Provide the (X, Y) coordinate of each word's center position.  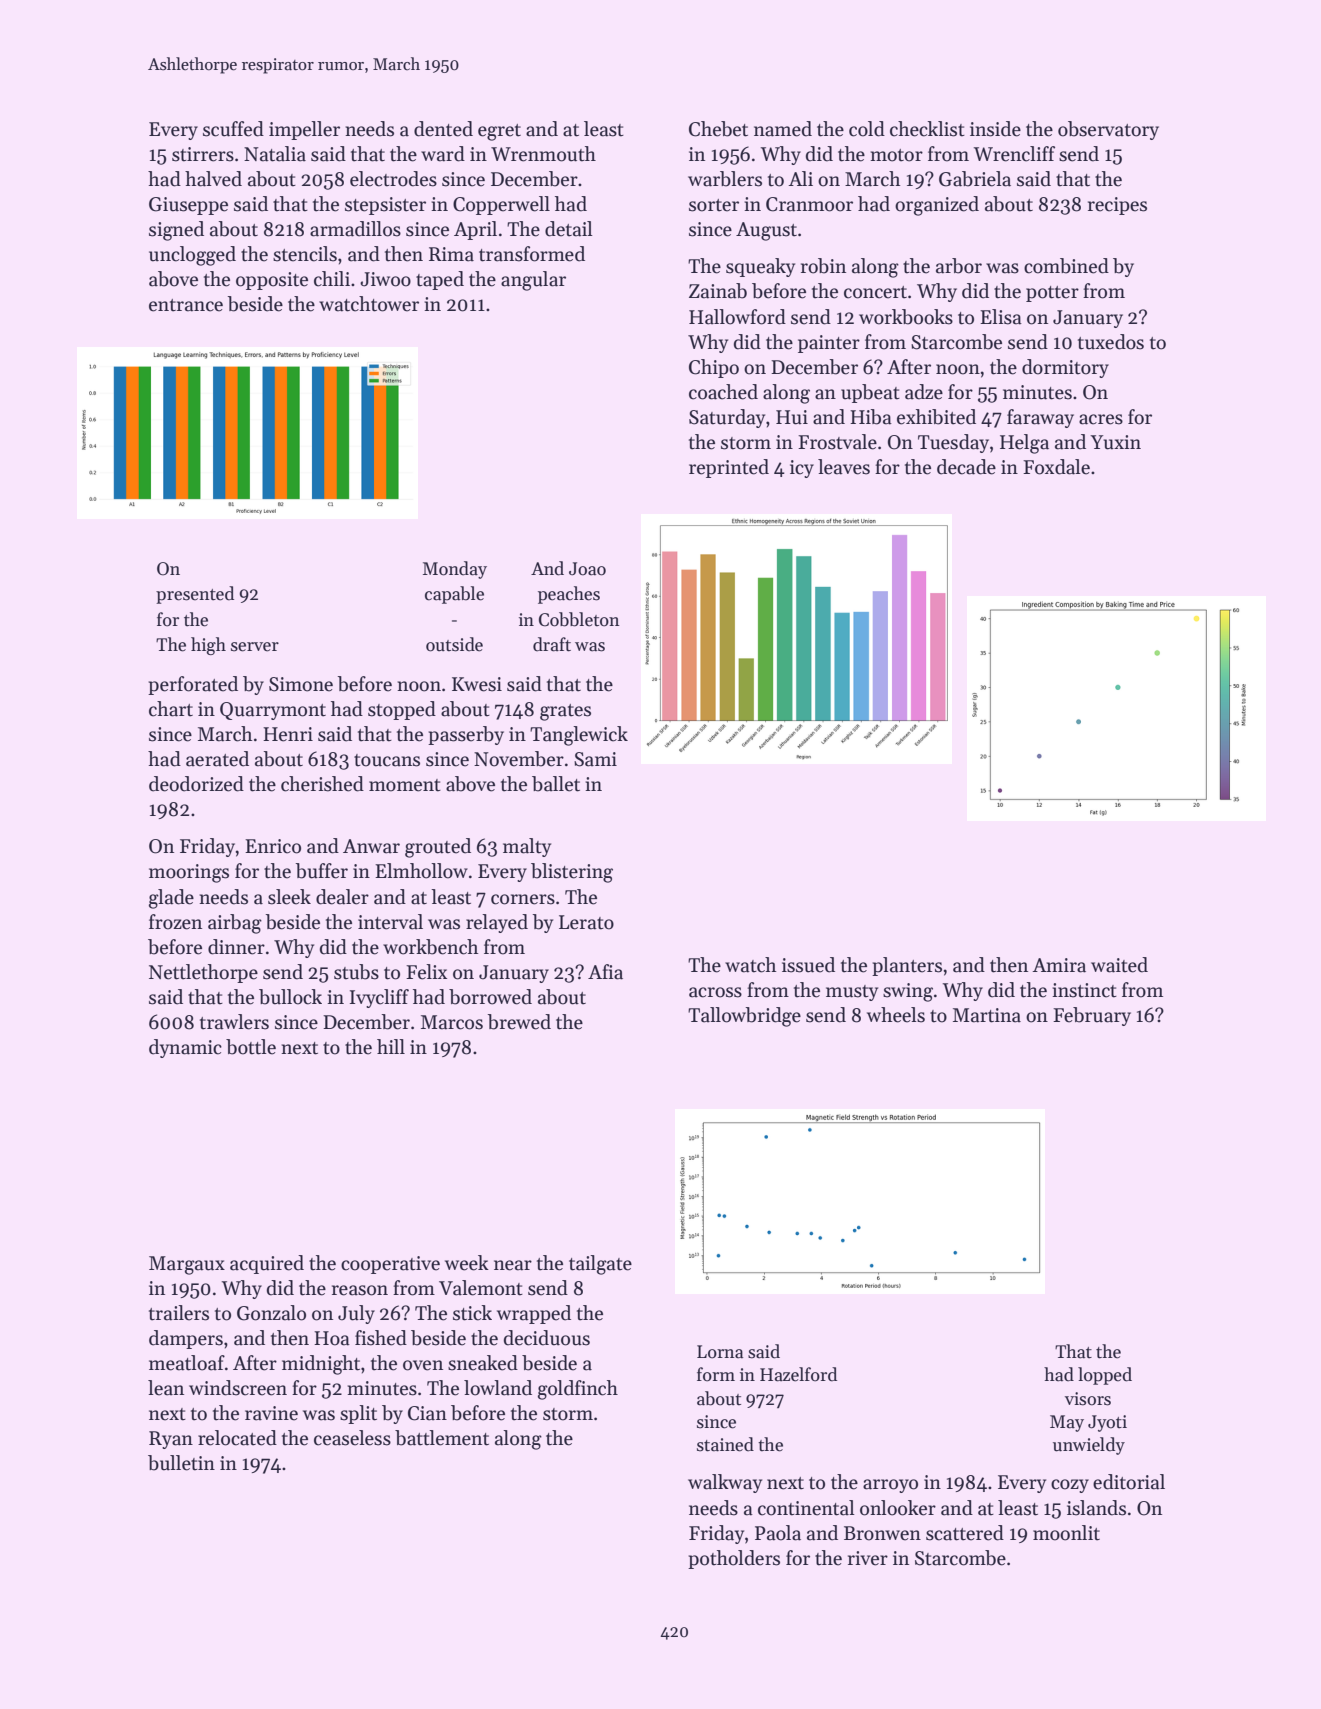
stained (725, 1444)
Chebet (718, 129)
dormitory (1065, 368)
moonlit (1066, 1533)
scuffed (233, 129)
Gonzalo (271, 1313)
